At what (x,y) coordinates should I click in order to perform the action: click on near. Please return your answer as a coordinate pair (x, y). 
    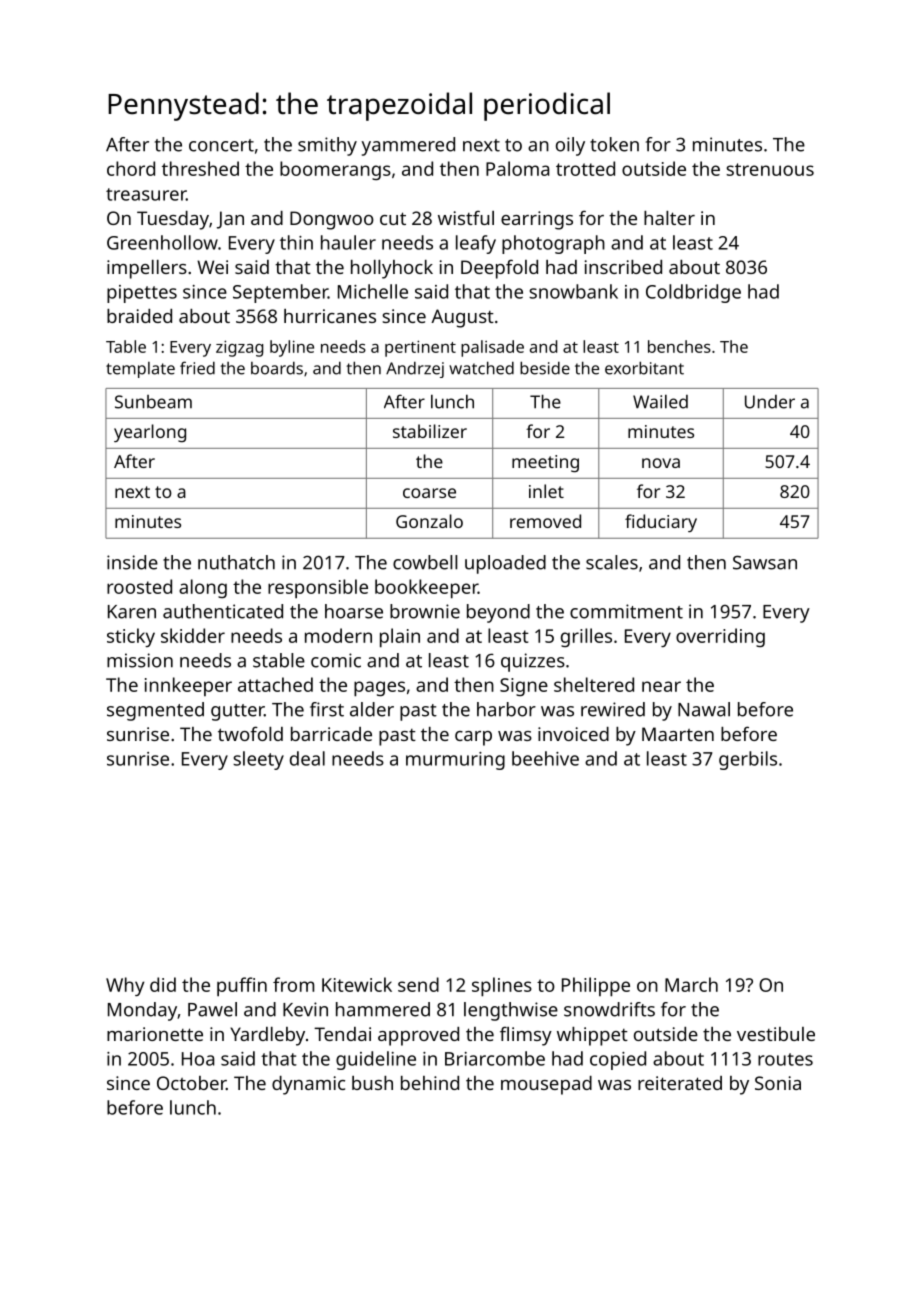
    Looking at the image, I should click on (661, 686).
